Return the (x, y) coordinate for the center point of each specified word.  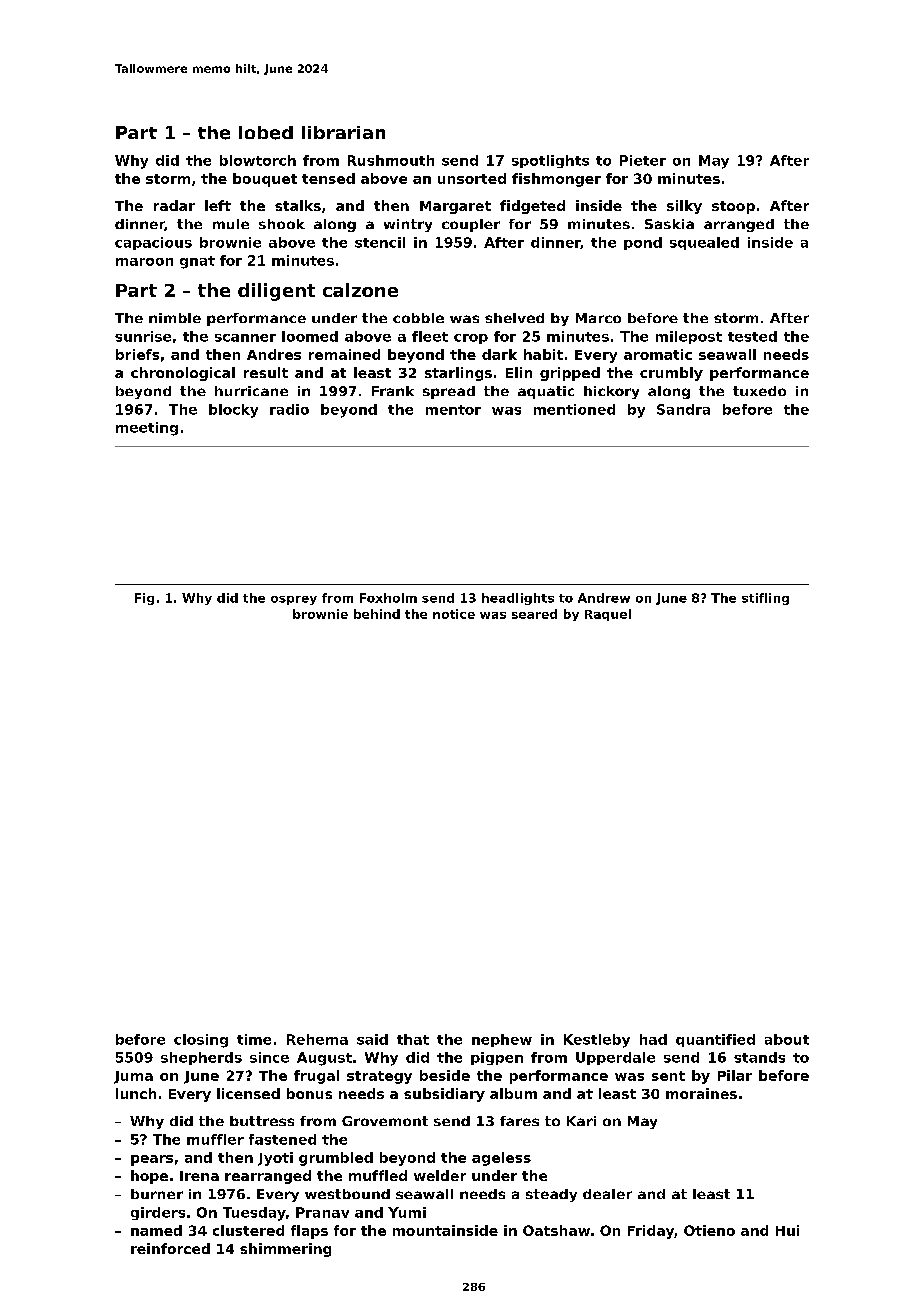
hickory (611, 392)
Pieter (643, 160)
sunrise (143, 336)
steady (551, 1195)
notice (454, 614)
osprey (294, 600)
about (787, 1039)
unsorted (472, 178)
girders (158, 1213)
